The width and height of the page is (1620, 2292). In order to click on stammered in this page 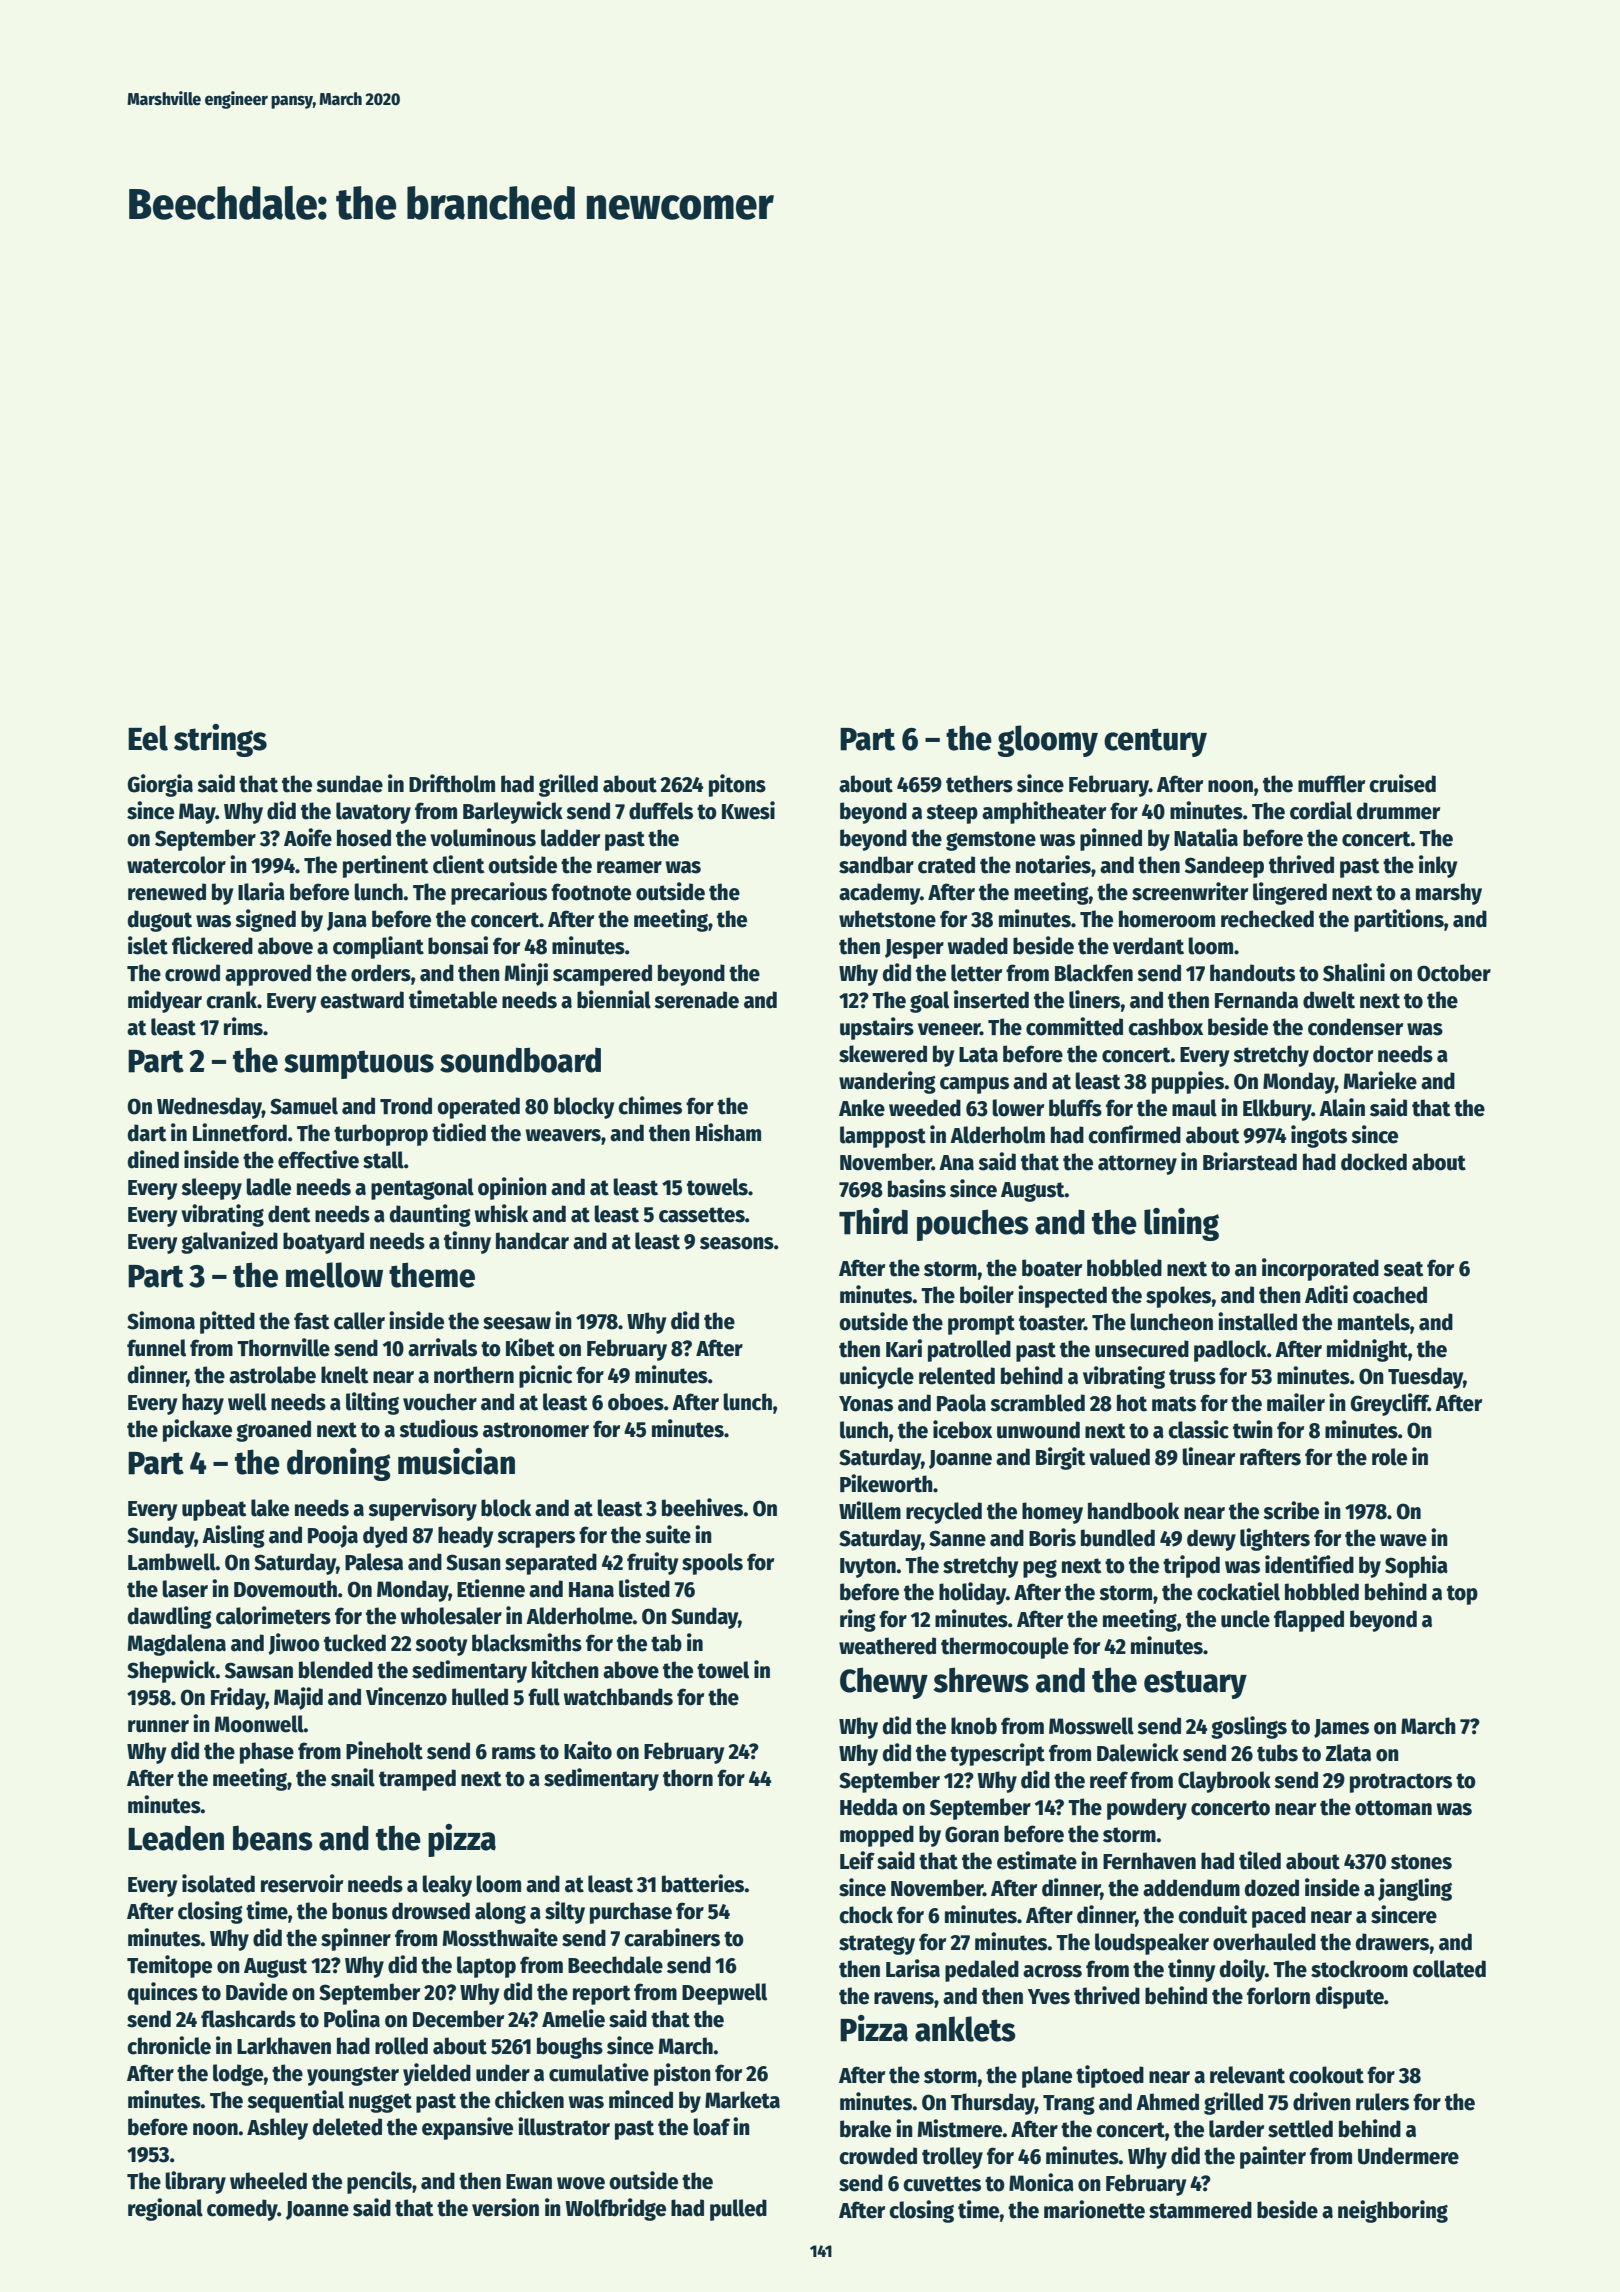, I will do `click(1200, 2210)`.
